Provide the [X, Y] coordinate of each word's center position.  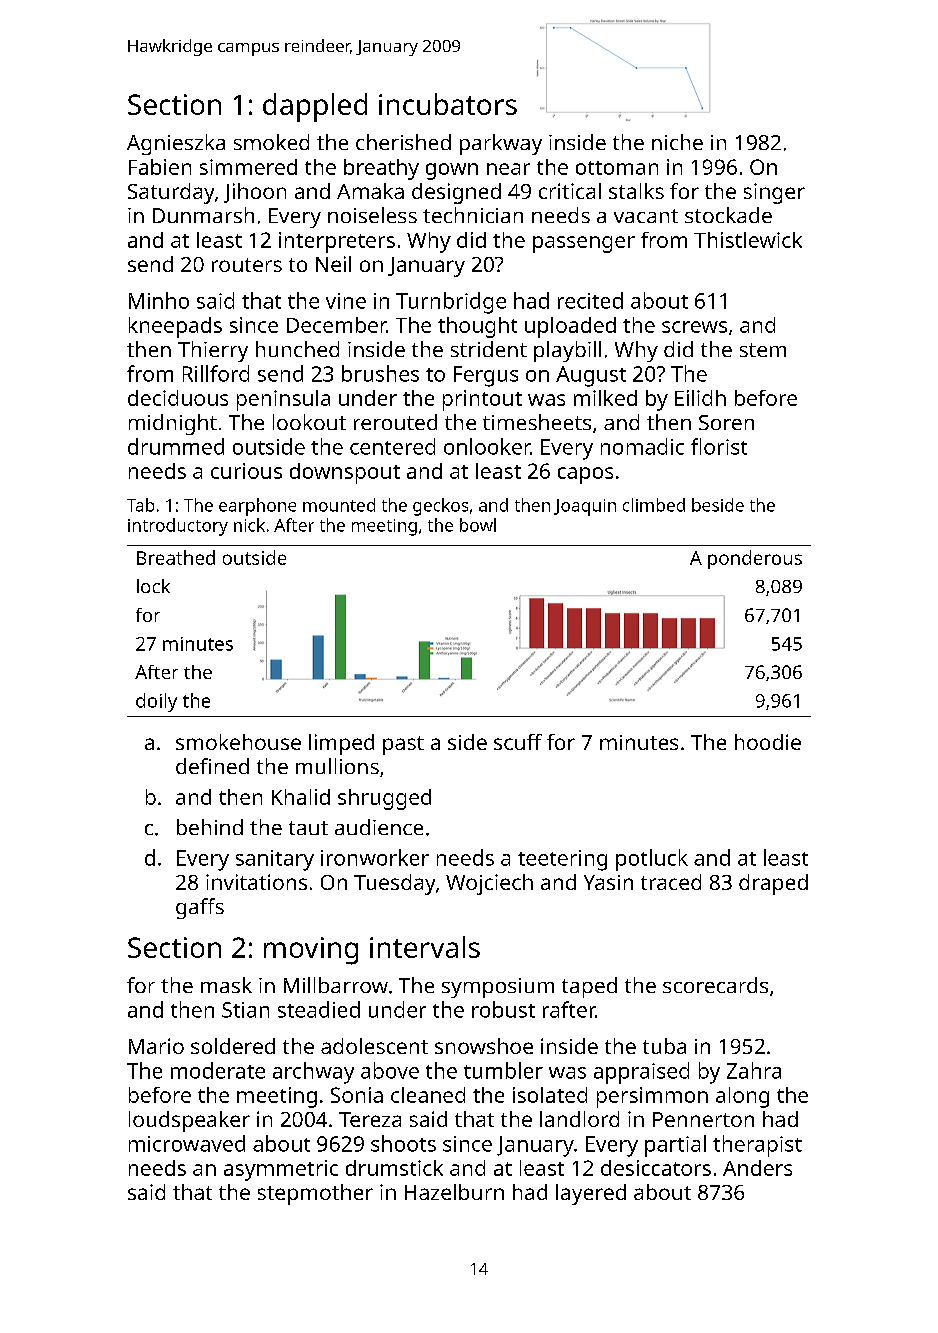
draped [773, 884]
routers [247, 265]
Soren [726, 422]
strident [489, 349]
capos [585, 475]
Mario [156, 1046]
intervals [425, 947]
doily [156, 702]
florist [719, 446]
